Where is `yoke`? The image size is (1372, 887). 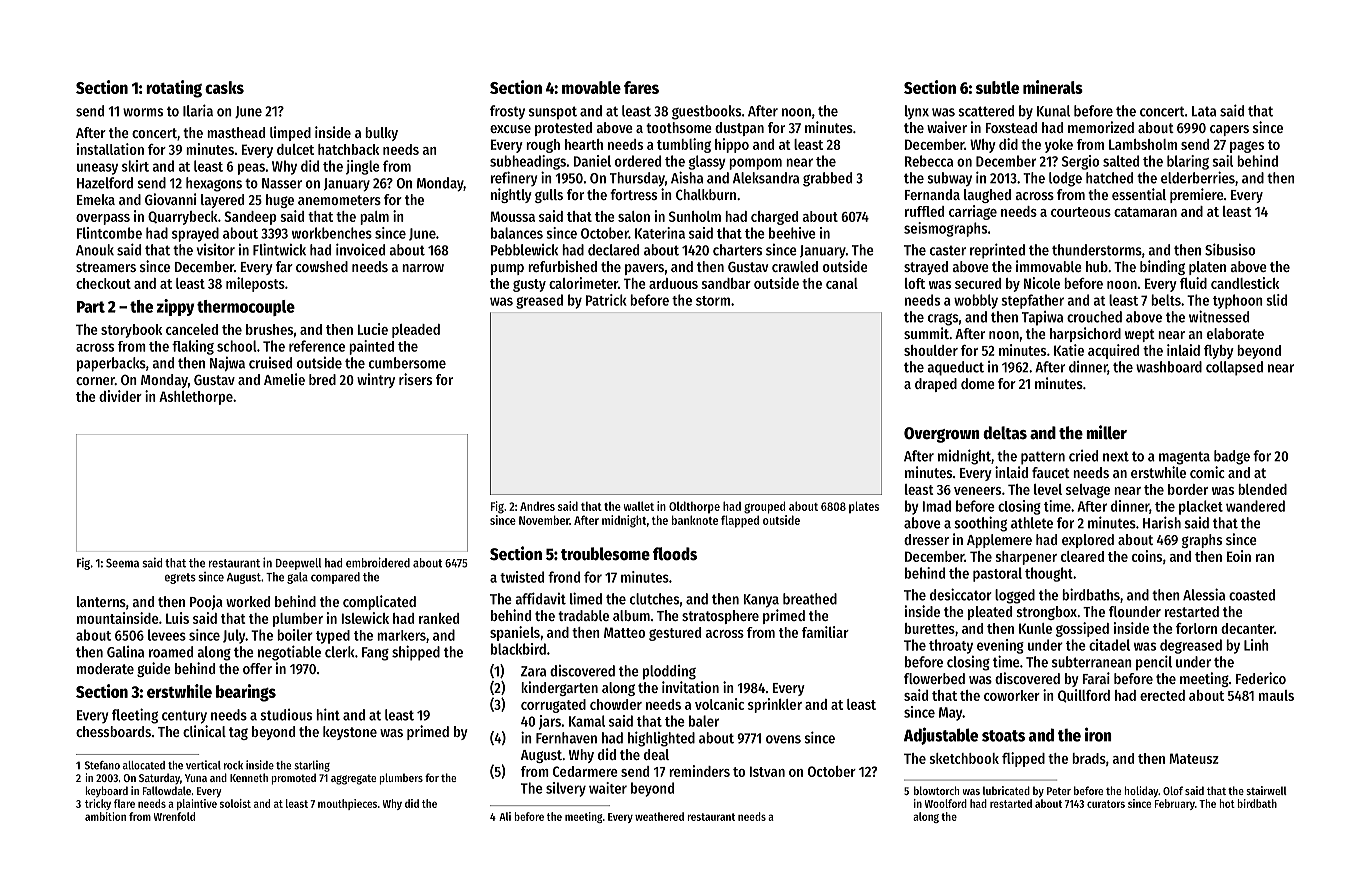
yoke is located at coordinates (1059, 146).
